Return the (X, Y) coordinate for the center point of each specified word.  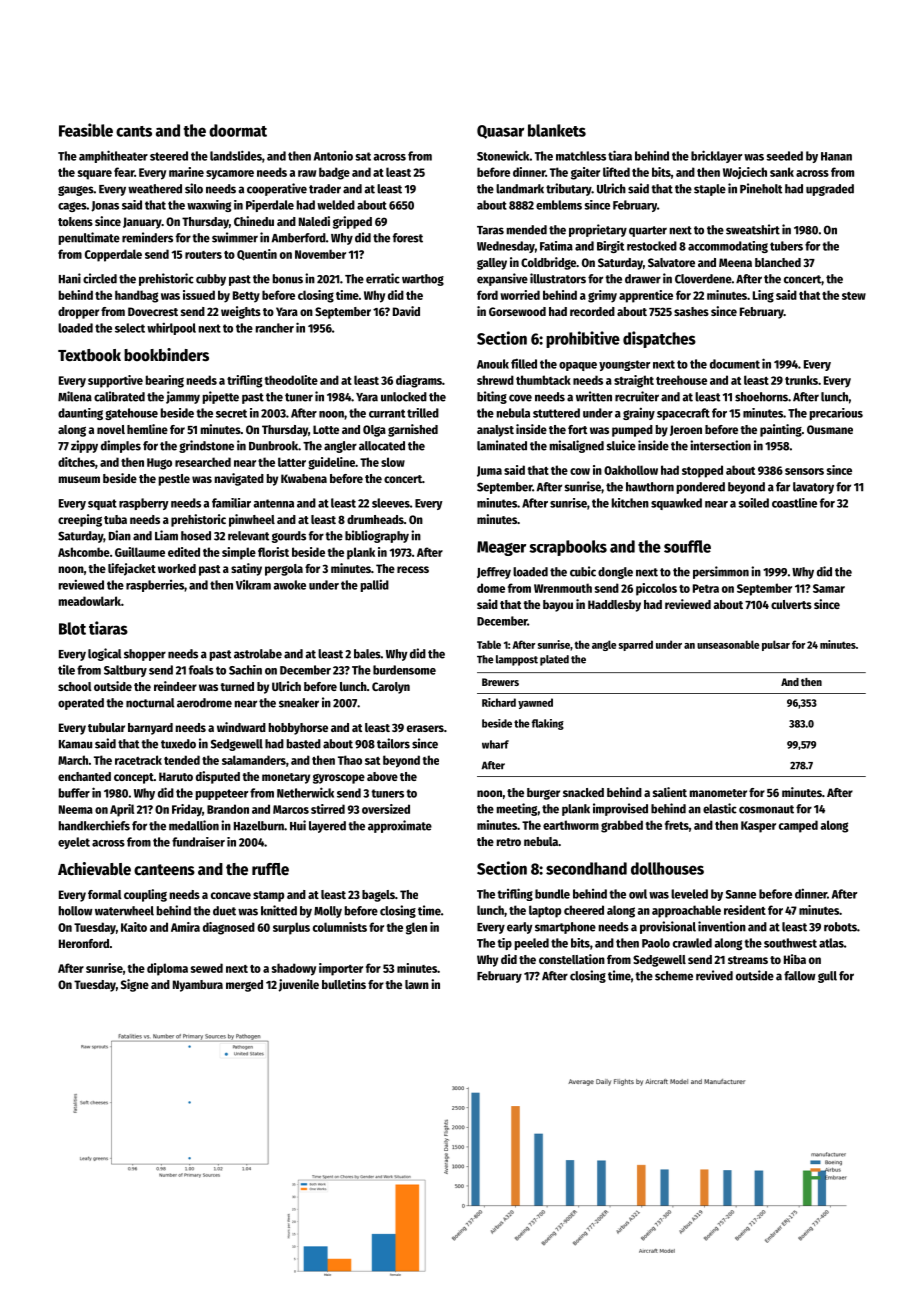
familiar (231, 503)
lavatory (813, 488)
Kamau (75, 744)
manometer (718, 793)
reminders (147, 237)
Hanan (836, 156)
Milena (75, 396)
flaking (548, 724)
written (594, 396)
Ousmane (830, 429)
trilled (423, 413)
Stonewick (503, 155)
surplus (291, 928)
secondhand (586, 868)
